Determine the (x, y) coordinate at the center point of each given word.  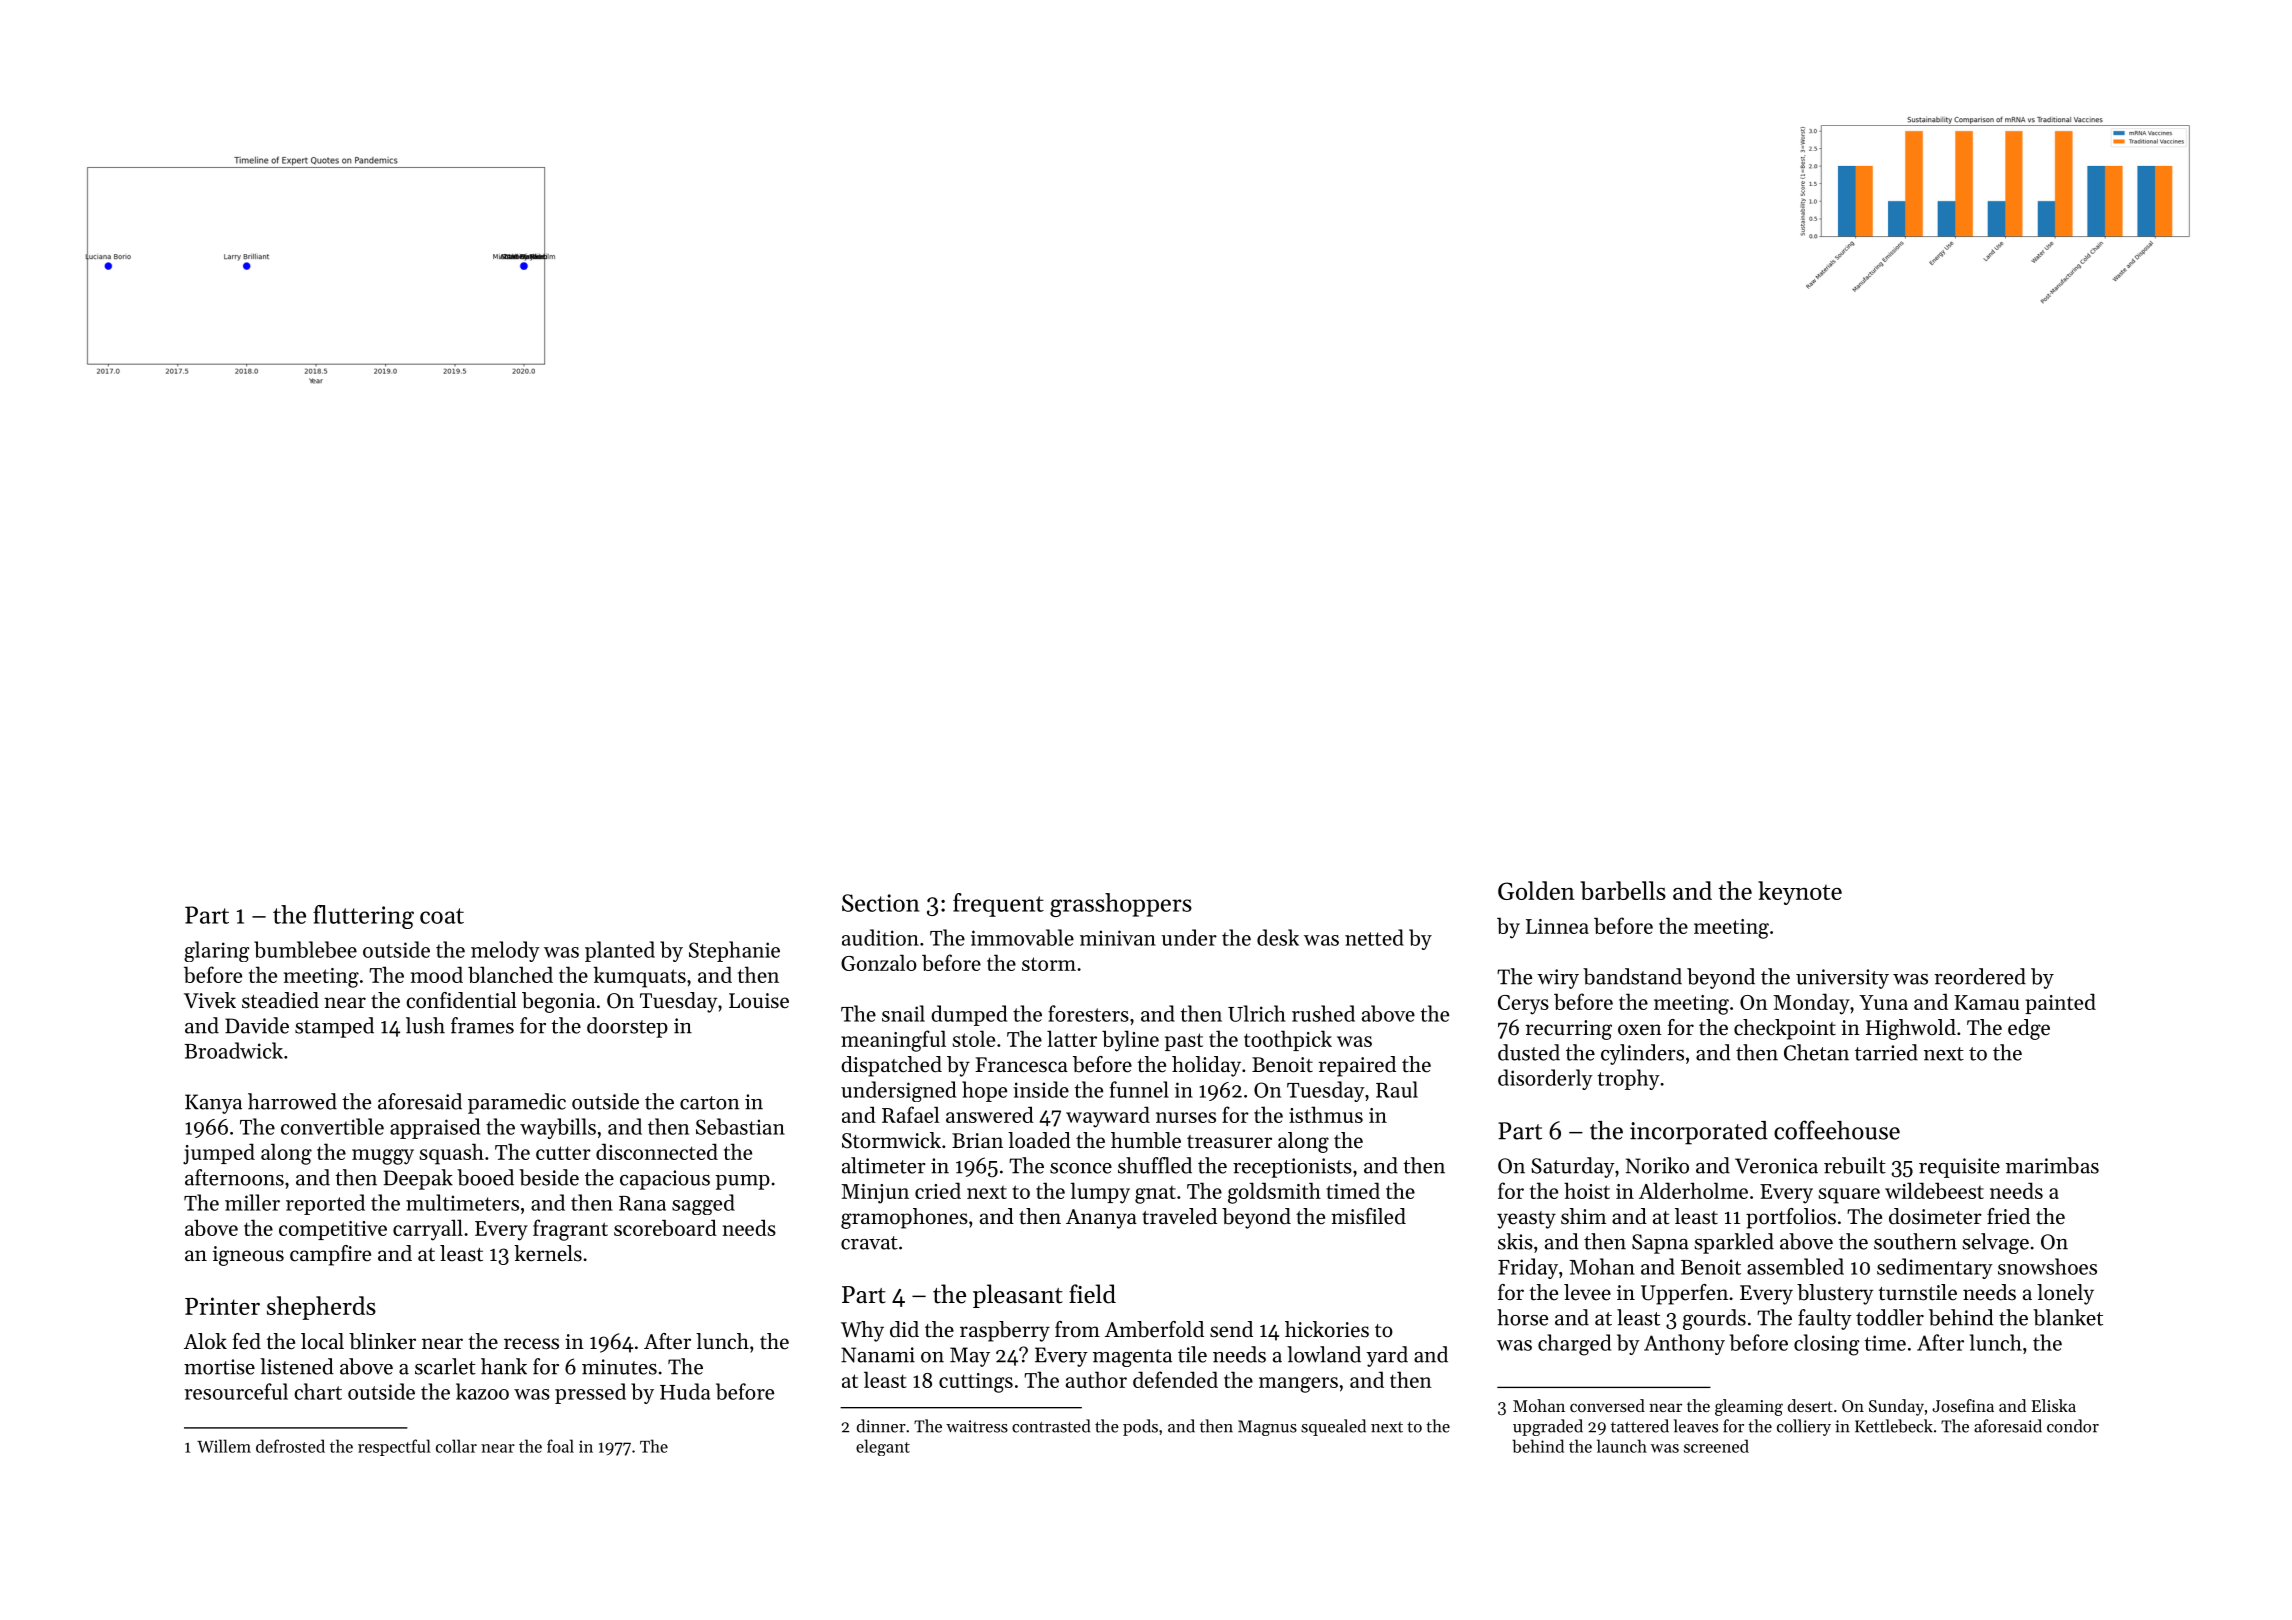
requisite (1959, 1168)
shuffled (1155, 1165)
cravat (869, 1243)
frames (482, 1025)
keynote (1800, 893)
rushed (1323, 1013)
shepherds (321, 1308)
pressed (590, 1393)
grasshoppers (1121, 905)
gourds (1714, 1319)
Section (880, 903)
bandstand (1632, 976)
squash (452, 1154)
